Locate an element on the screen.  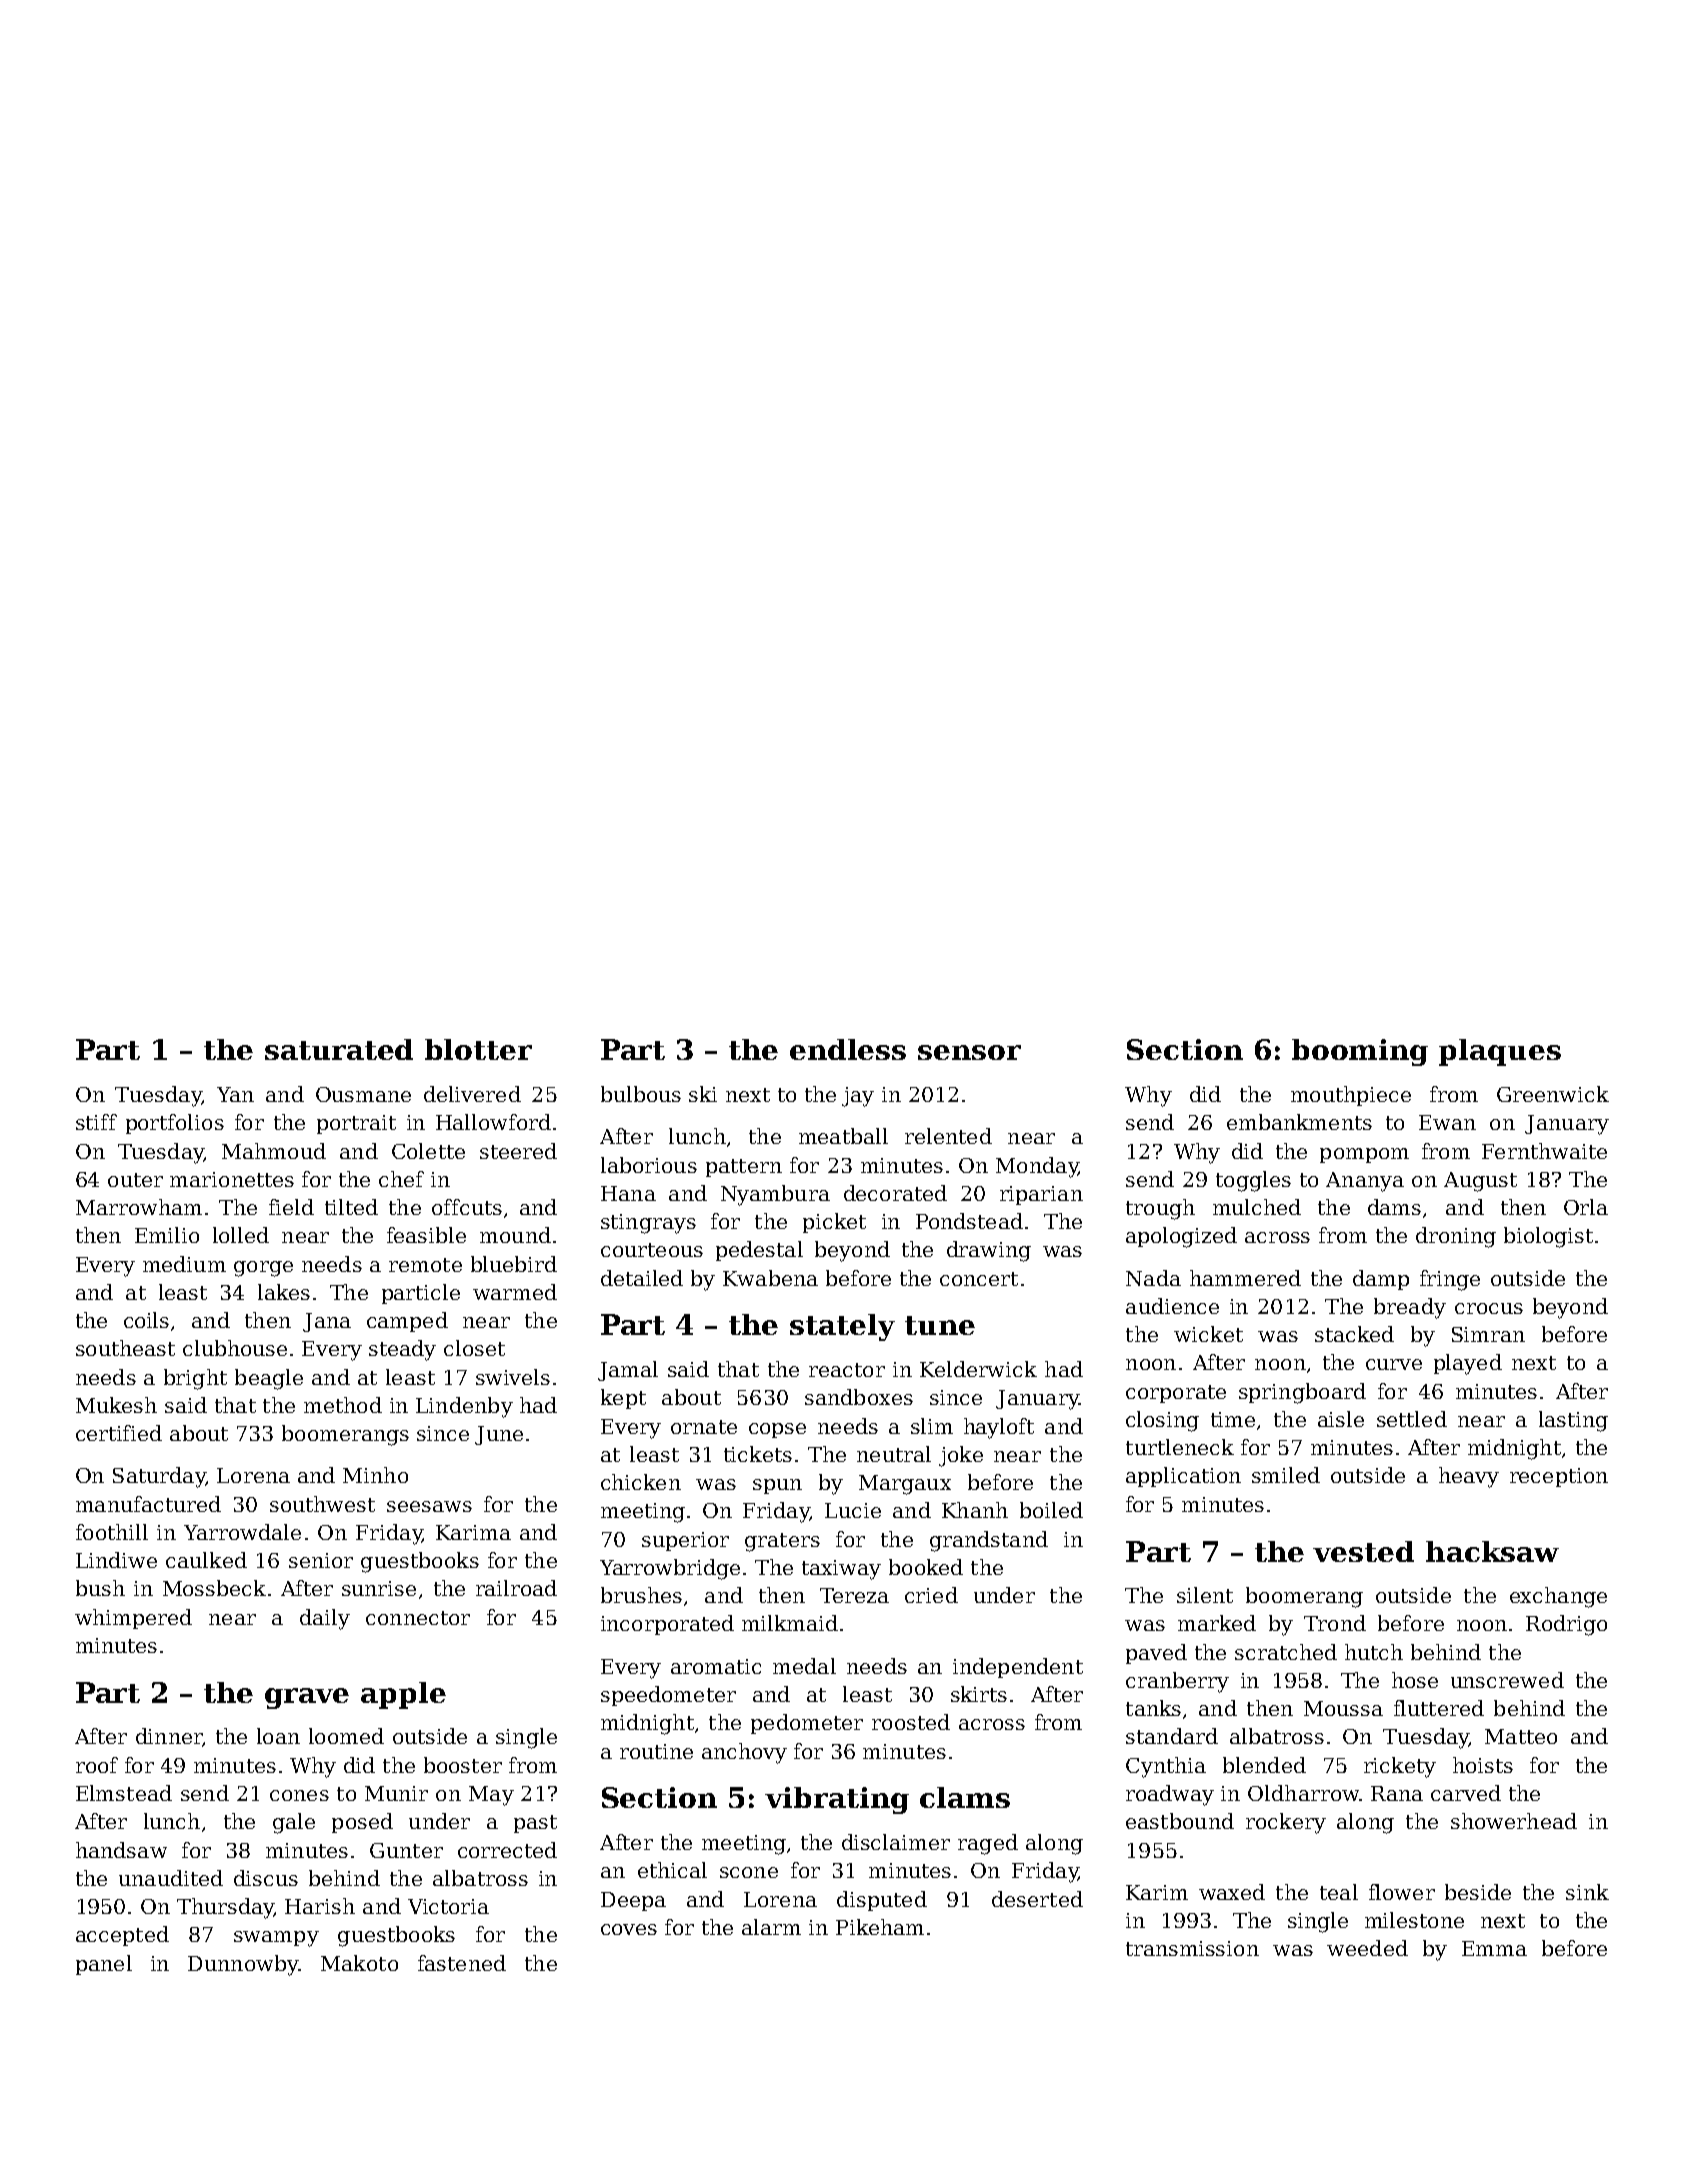
transmission is located at coordinates (1192, 1948).
